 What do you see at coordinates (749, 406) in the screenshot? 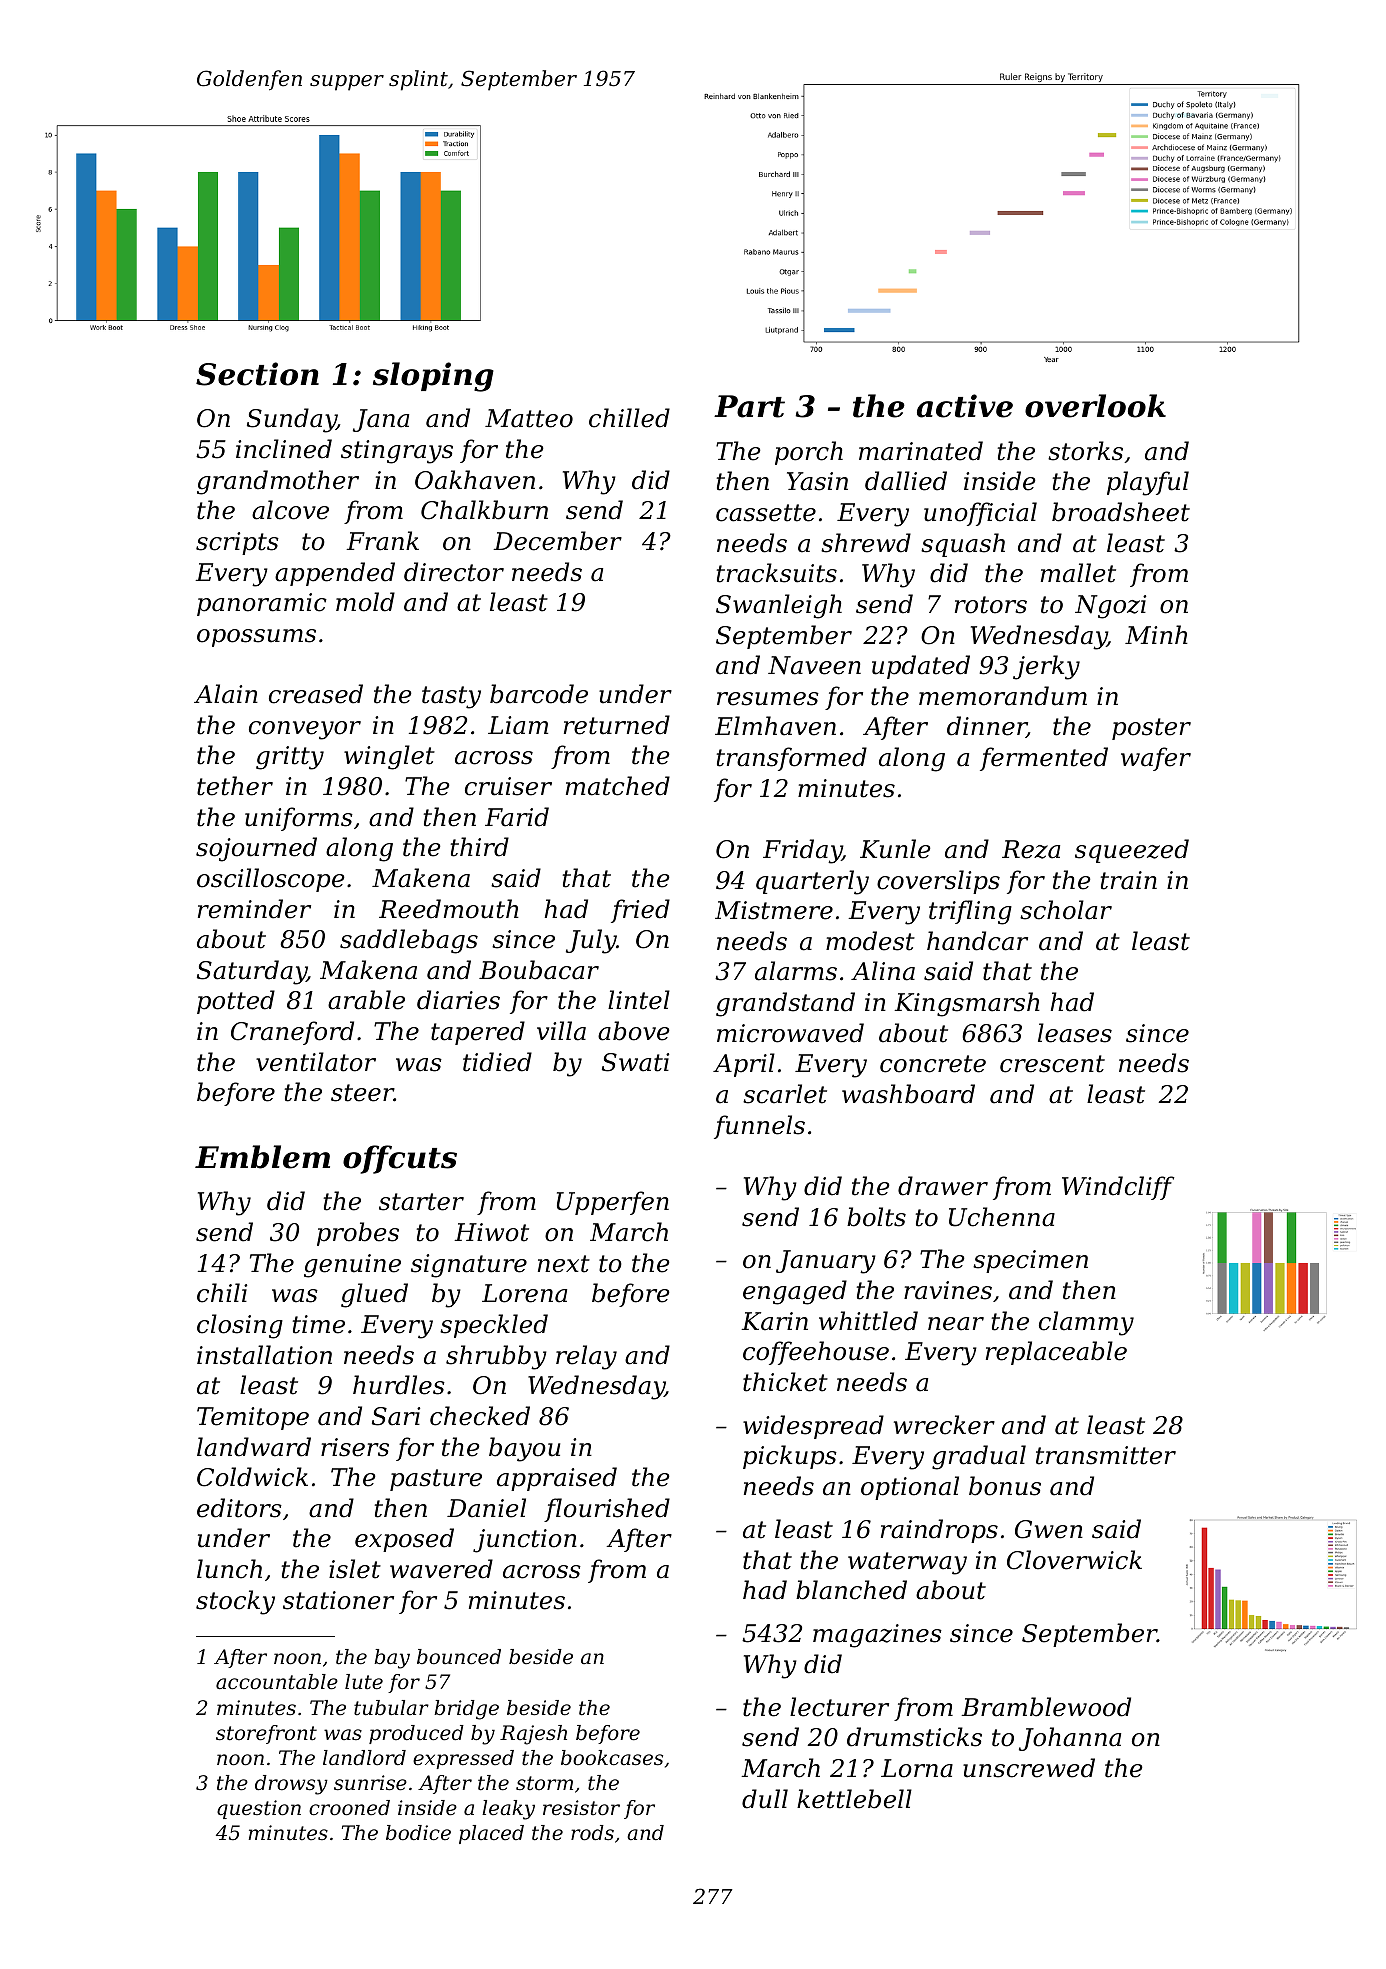
I see `Part` at bounding box center [749, 406].
